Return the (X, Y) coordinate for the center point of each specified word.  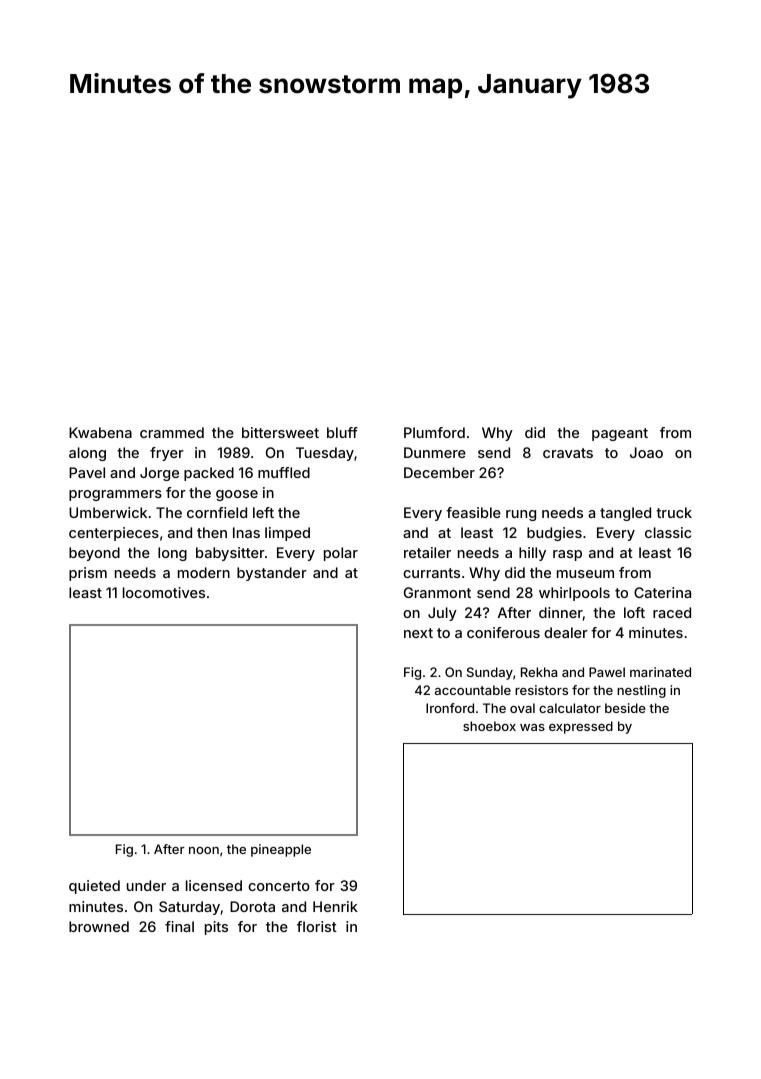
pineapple (281, 850)
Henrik (335, 906)
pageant (620, 434)
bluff (342, 432)
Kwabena (100, 432)
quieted (94, 887)
